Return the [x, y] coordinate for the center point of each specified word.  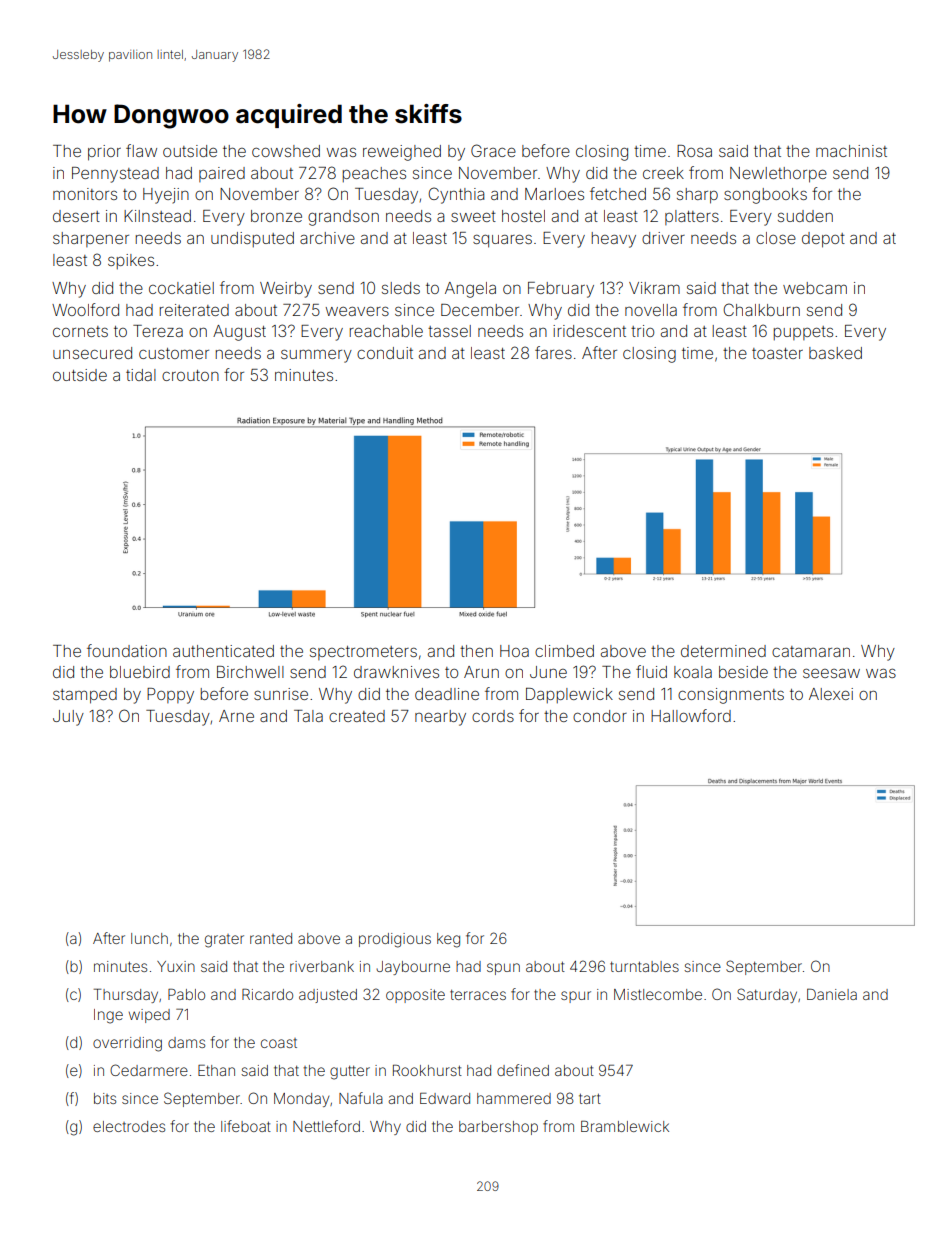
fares [553, 352]
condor [600, 716]
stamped [85, 696]
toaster [777, 353]
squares [502, 241]
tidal [141, 375]
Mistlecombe [658, 994]
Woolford [85, 309]
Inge [108, 1016]
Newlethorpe [778, 175]
